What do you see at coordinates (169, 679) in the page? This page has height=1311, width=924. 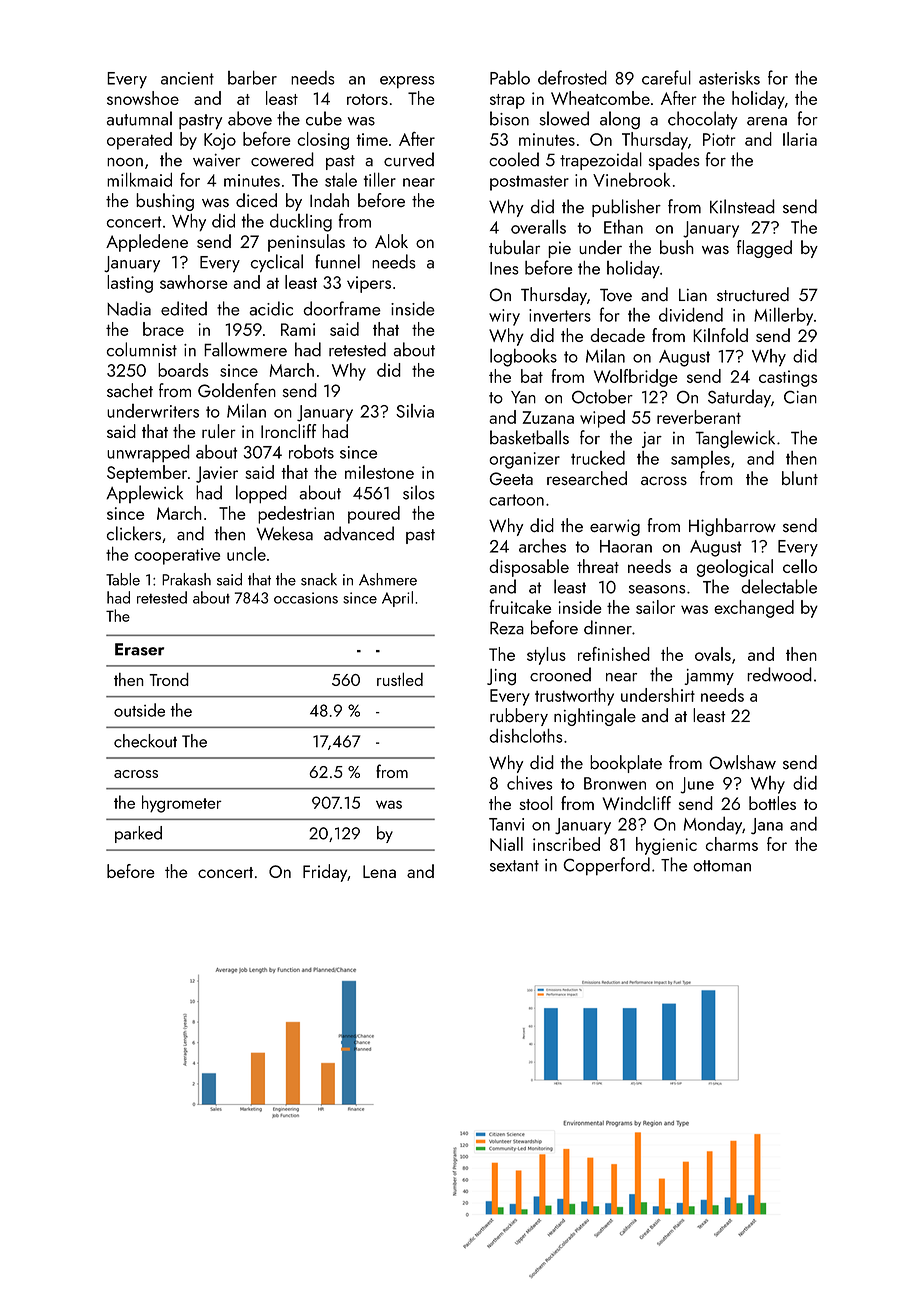 I see `Trond` at bounding box center [169, 679].
